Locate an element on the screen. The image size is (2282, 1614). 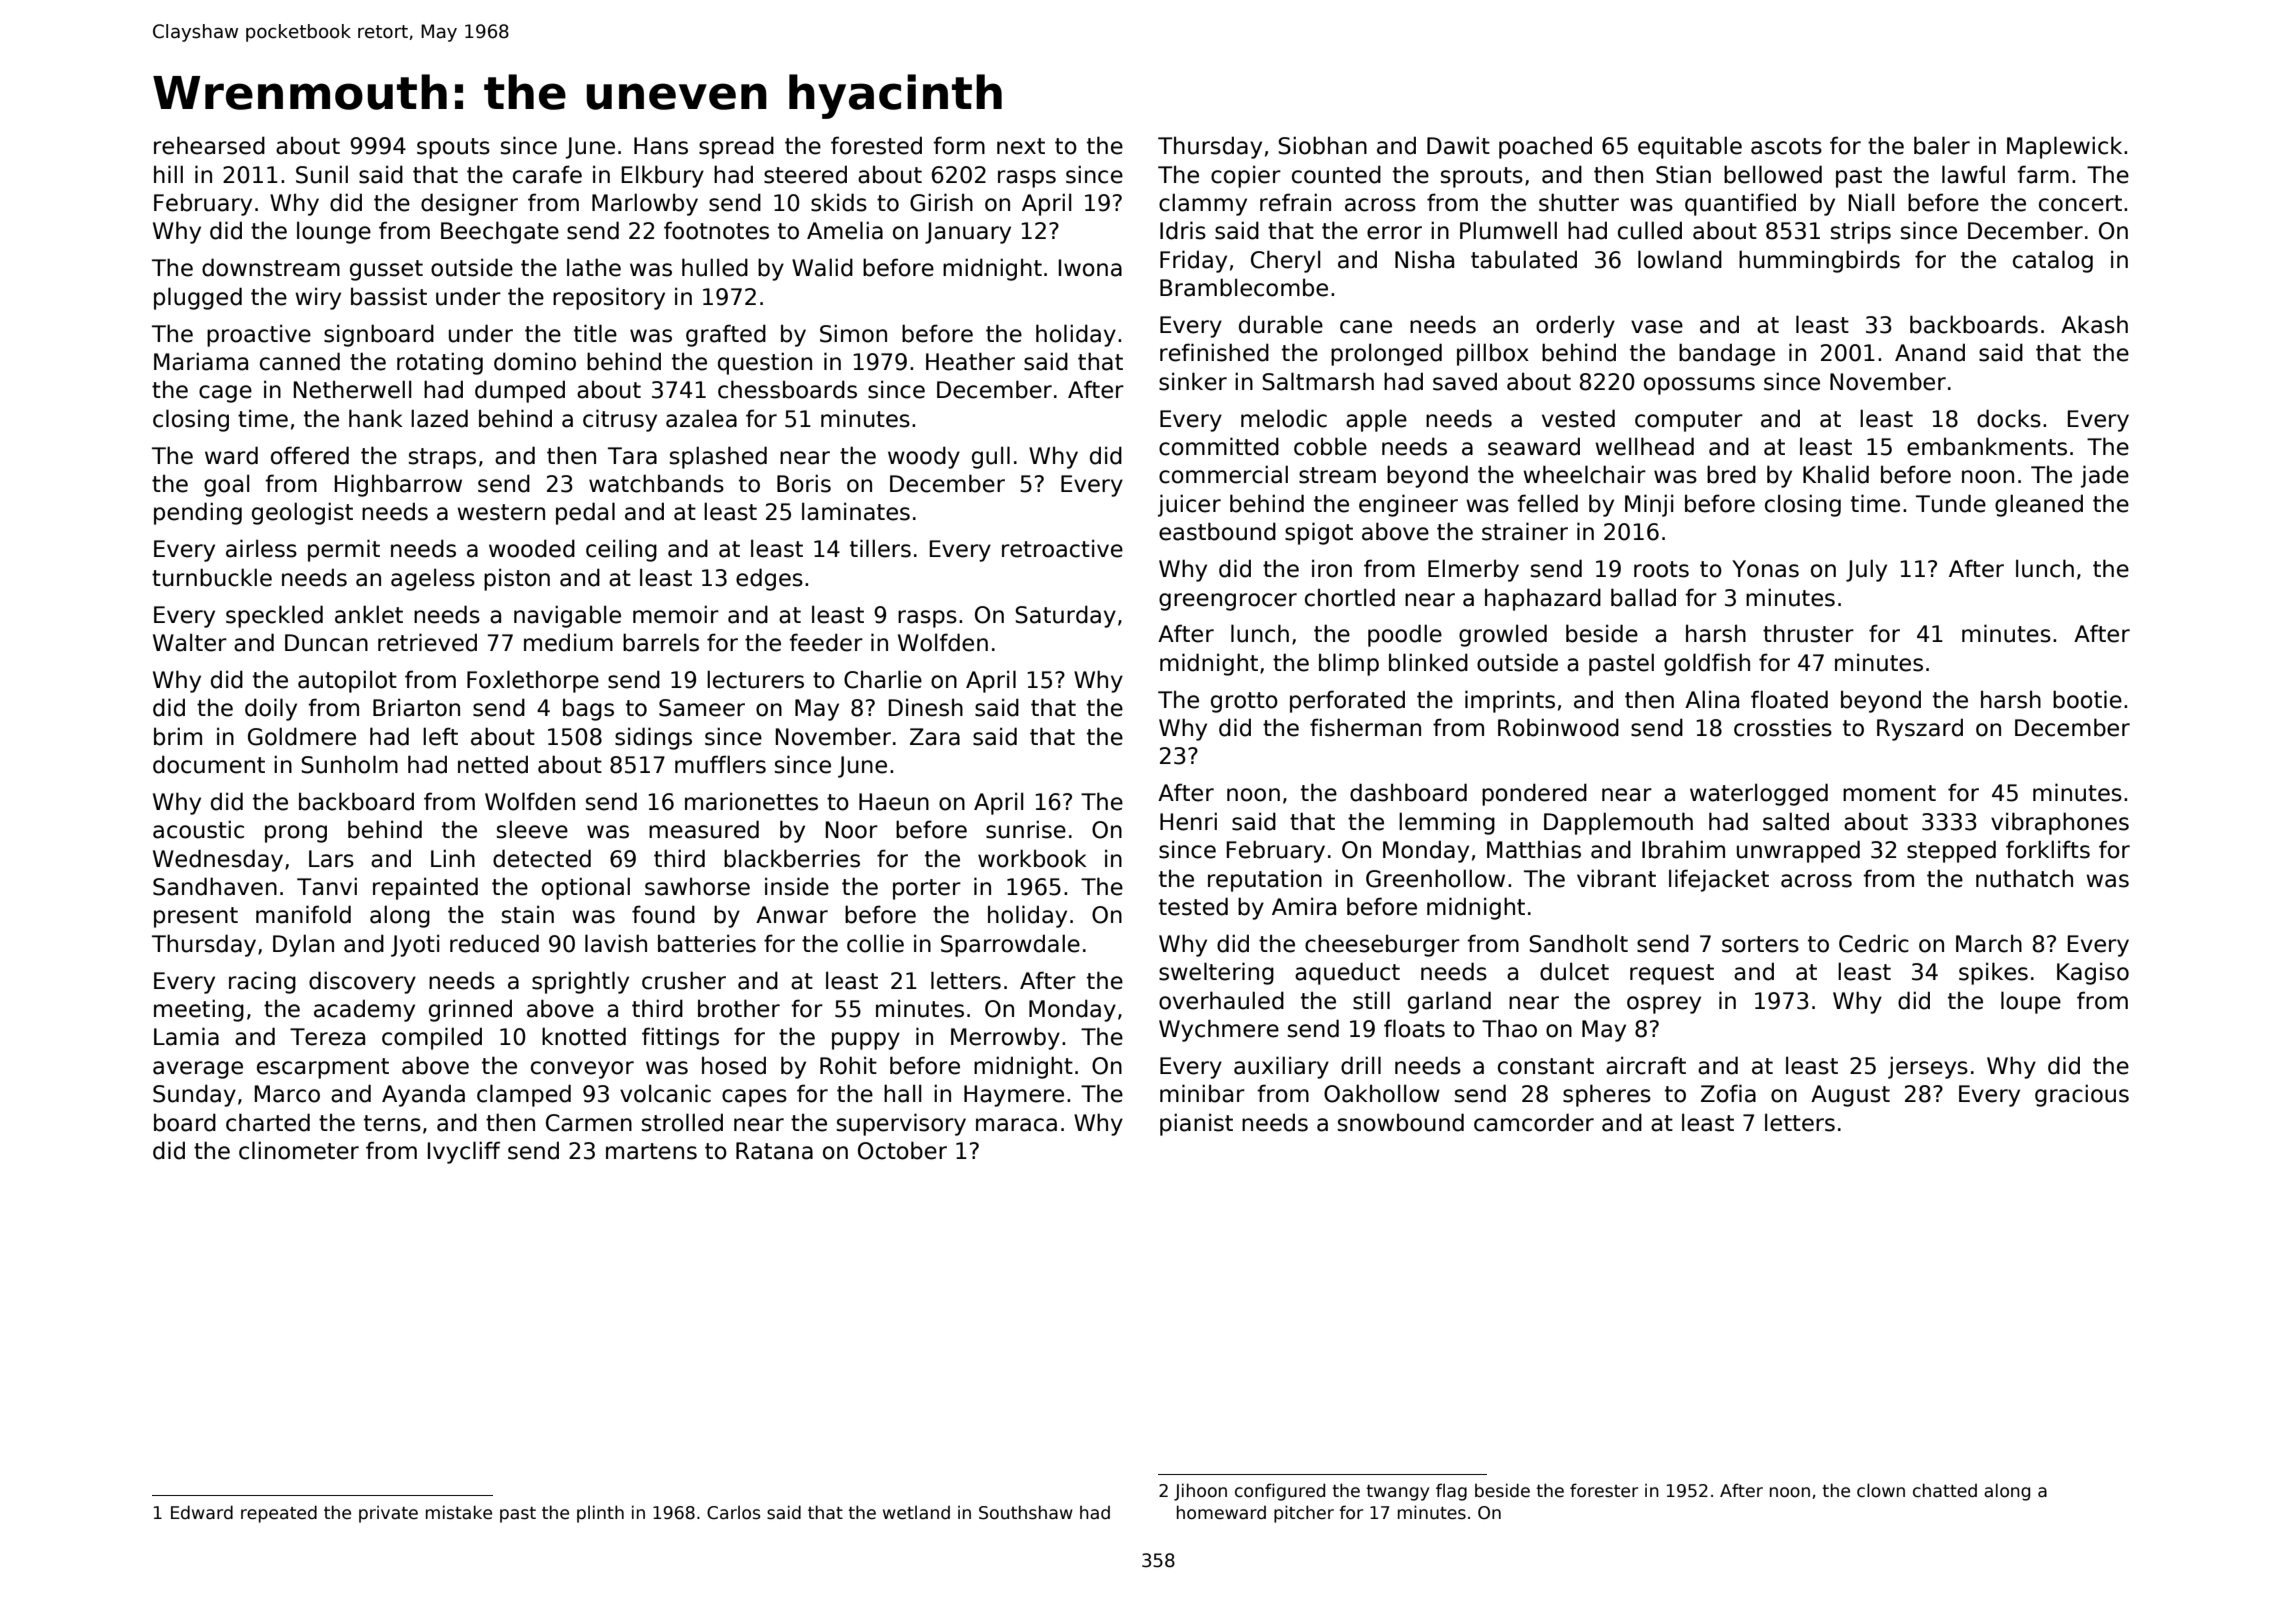
docks is located at coordinates (2009, 418).
